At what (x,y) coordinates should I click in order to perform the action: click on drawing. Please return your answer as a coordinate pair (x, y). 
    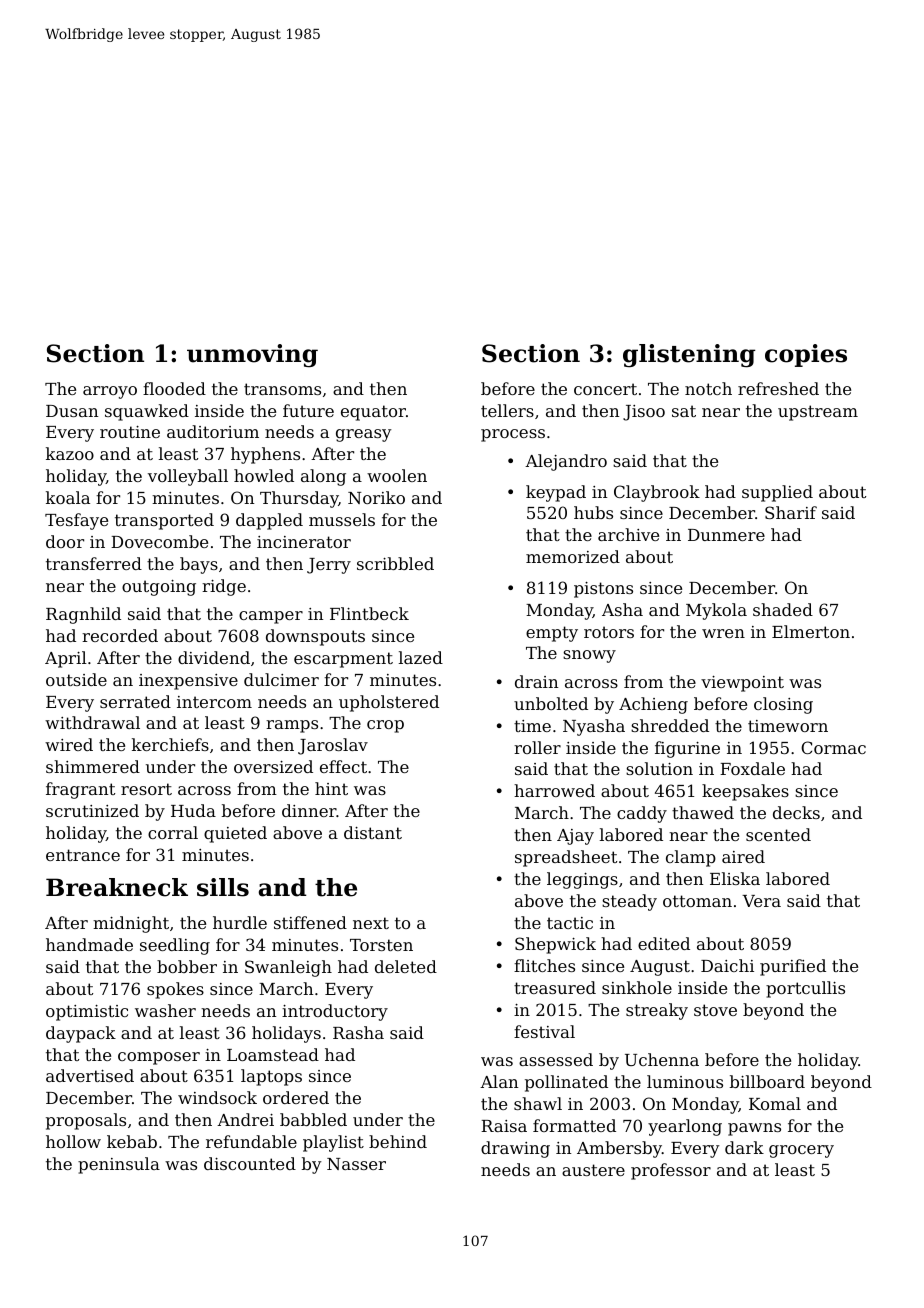
    Looking at the image, I should click on (515, 1149).
